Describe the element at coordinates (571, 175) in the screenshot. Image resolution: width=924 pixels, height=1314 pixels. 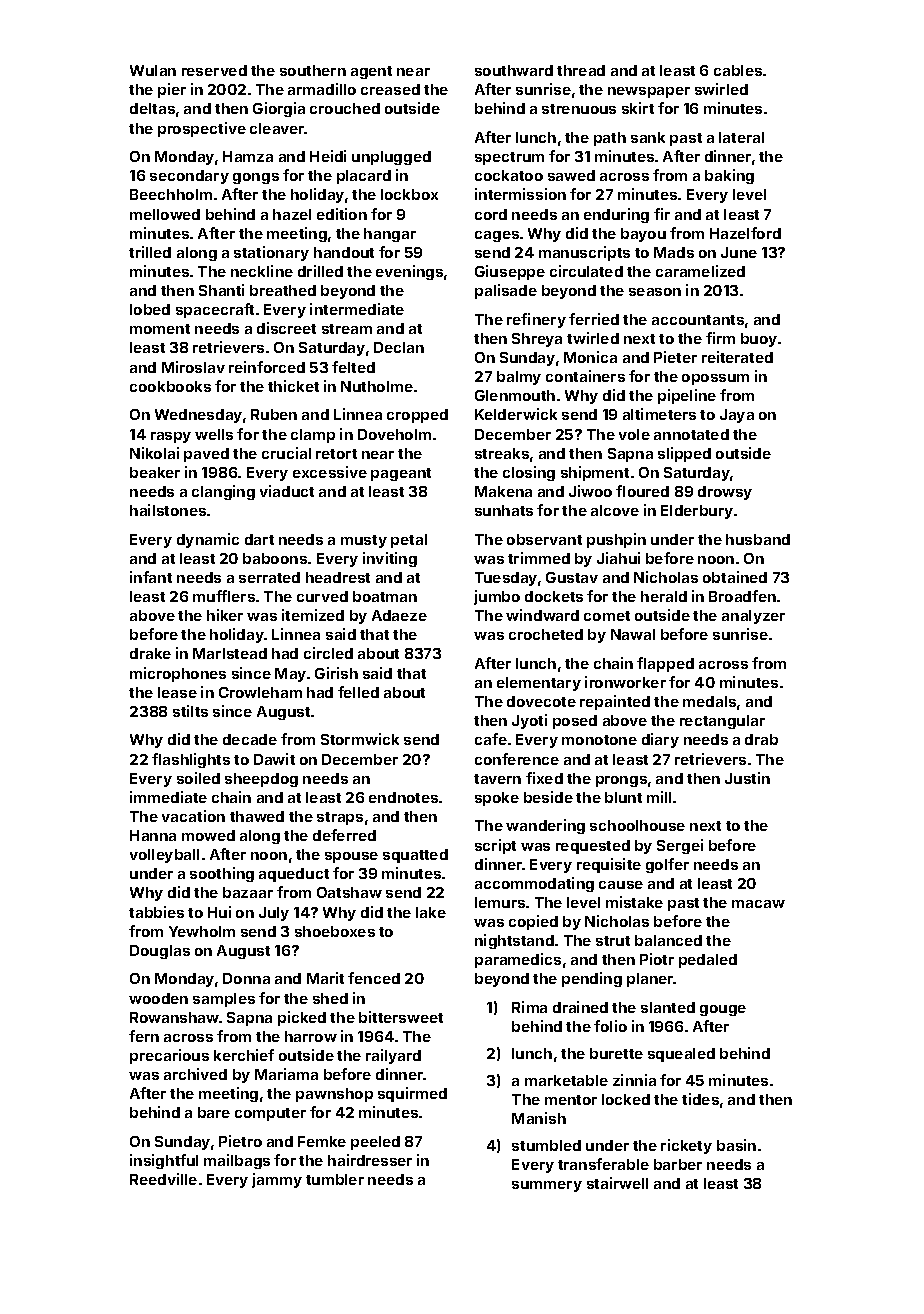
I see `sawed` at that location.
